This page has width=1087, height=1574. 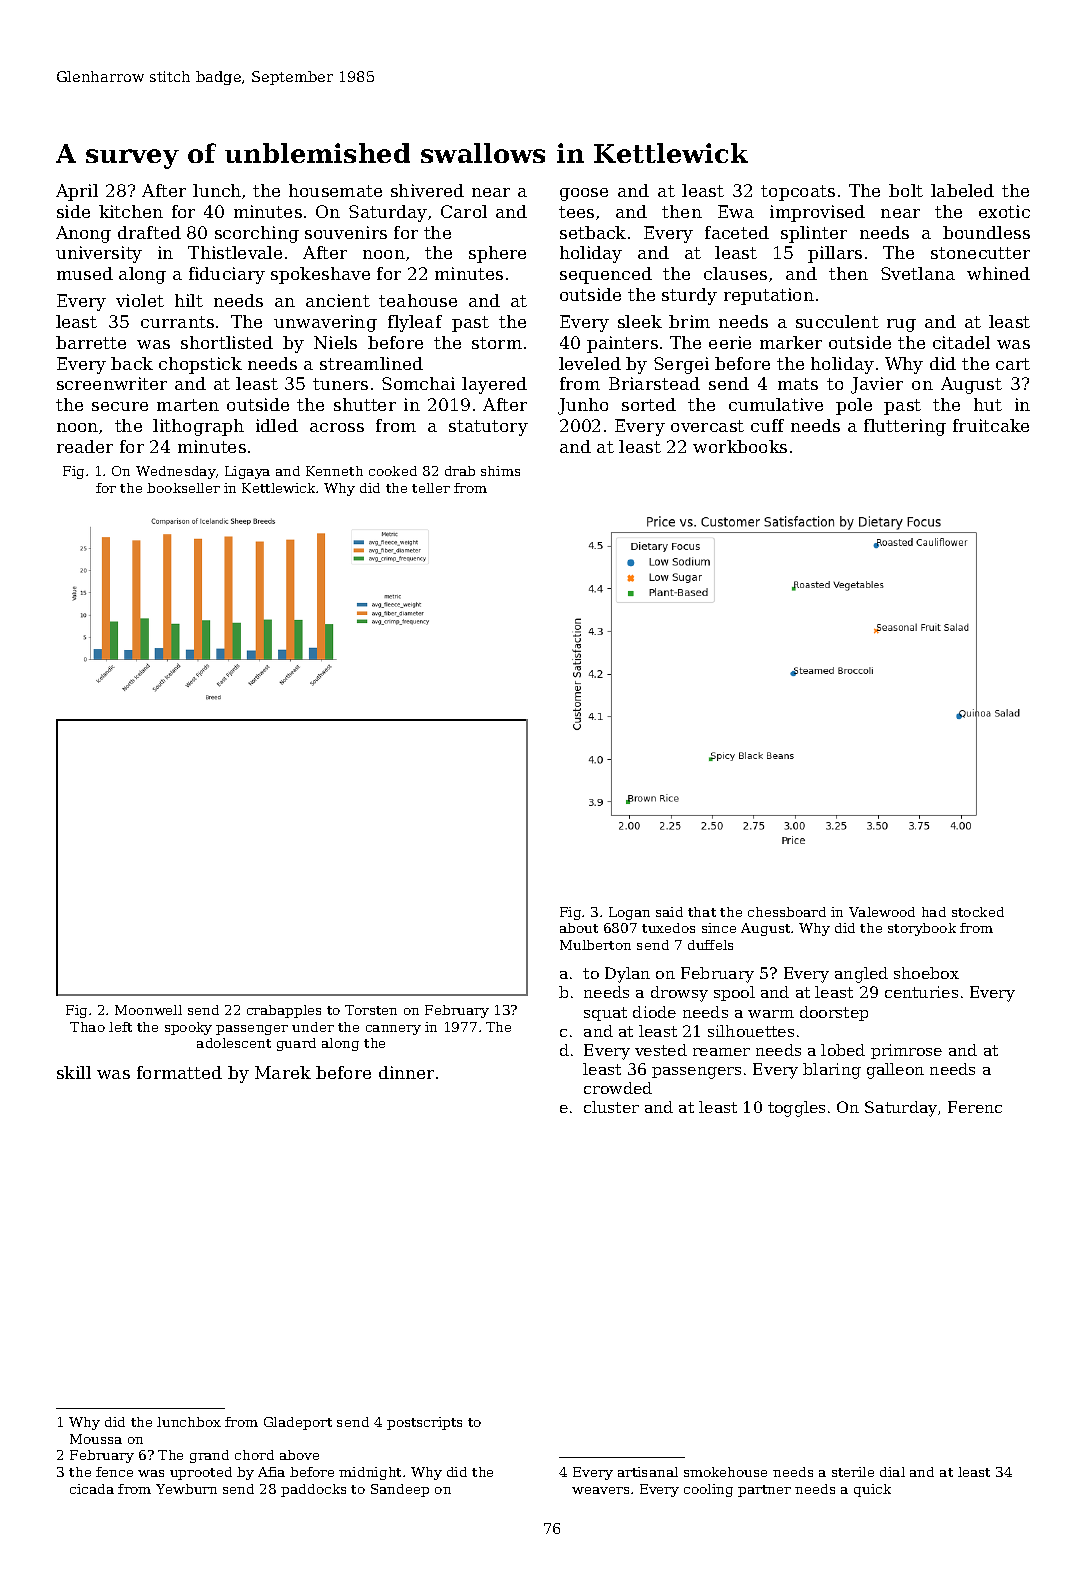 I want to click on cicada, so click(x=92, y=1489).
